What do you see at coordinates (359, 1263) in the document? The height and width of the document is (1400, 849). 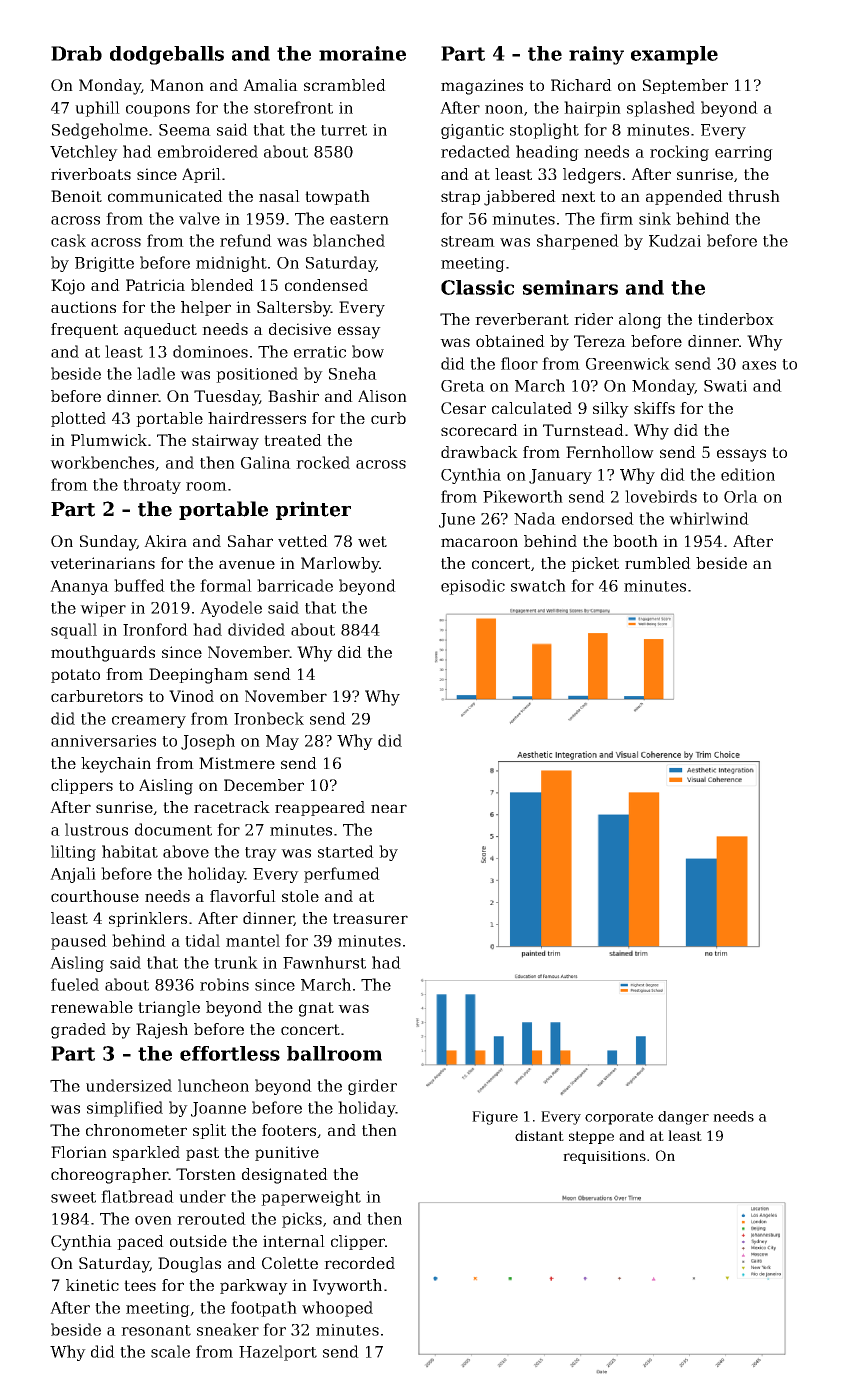 I see `recorded` at bounding box center [359, 1263].
